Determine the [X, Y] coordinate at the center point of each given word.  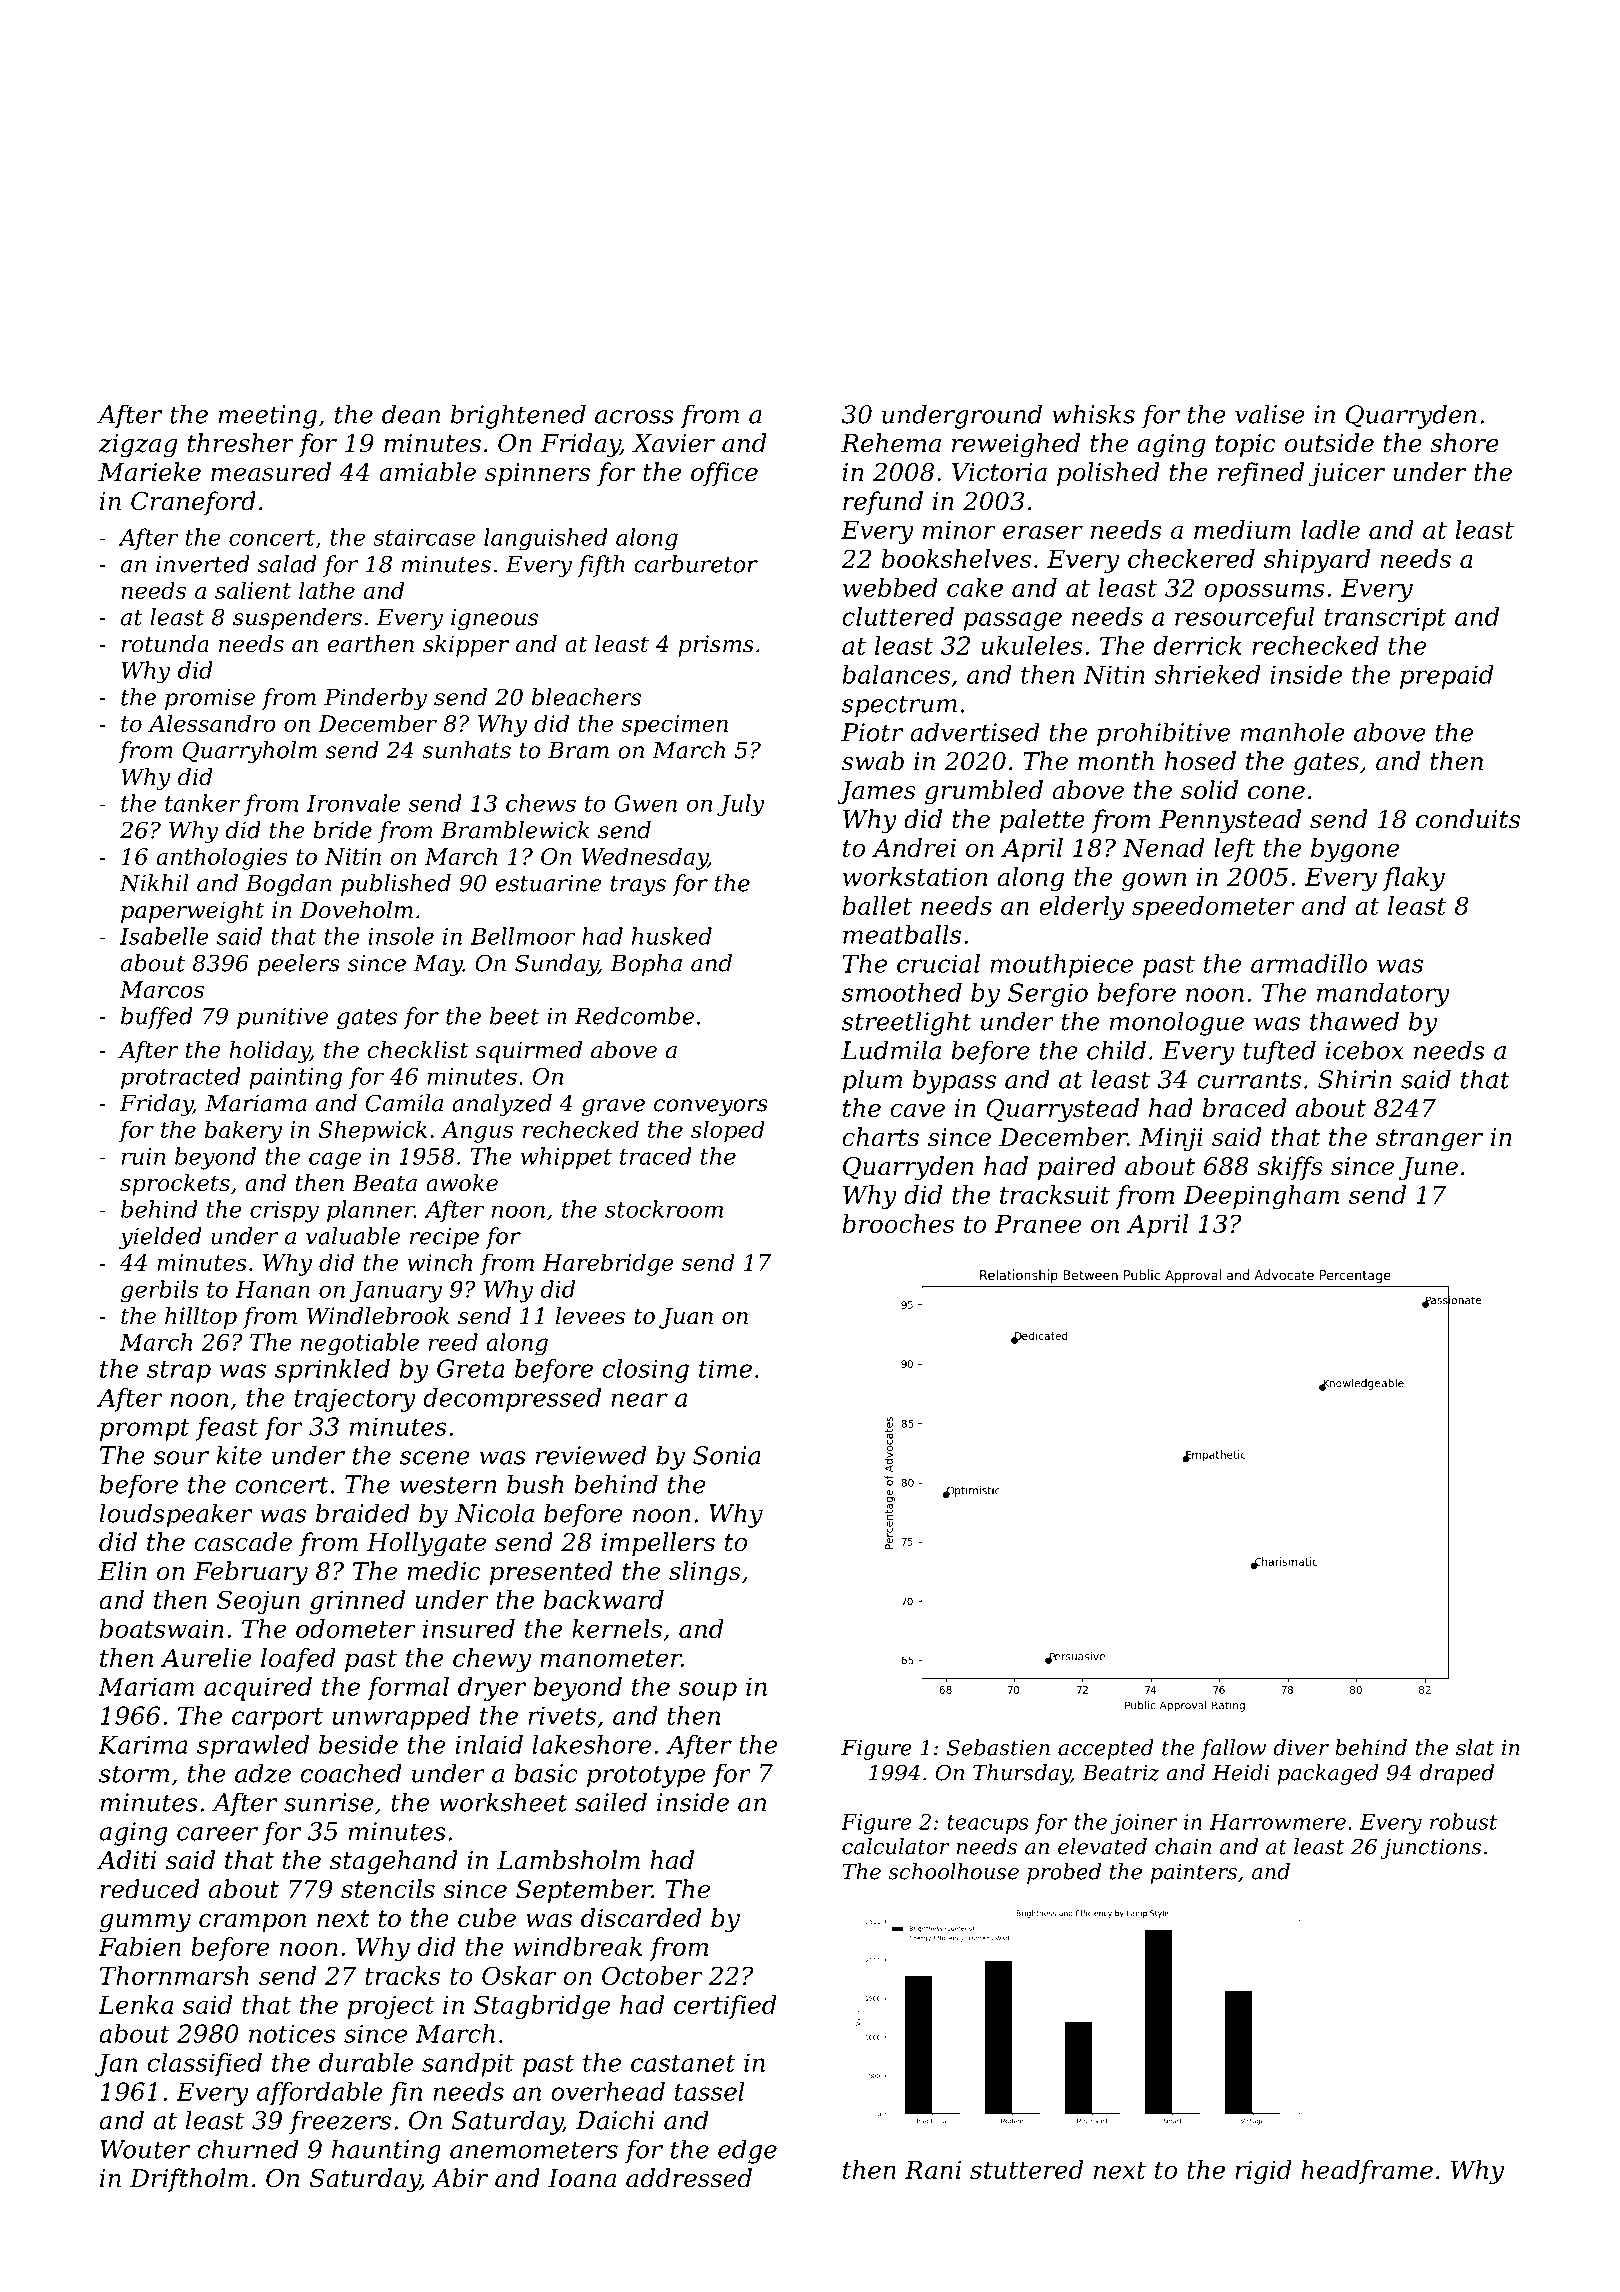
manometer [610, 1658]
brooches [898, 1223]
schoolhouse [953, 1871]
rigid [1263, 2172]
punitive [282, 1018]
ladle [1330, 529]
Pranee [1038, 1224]
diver [1301, 1747]
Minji [1171, 1140]
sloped [728, 1131]
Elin [122, 1570]
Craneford [193, 503]
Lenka [135, 2004]
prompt [145, 1430]
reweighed [1016, 445]
